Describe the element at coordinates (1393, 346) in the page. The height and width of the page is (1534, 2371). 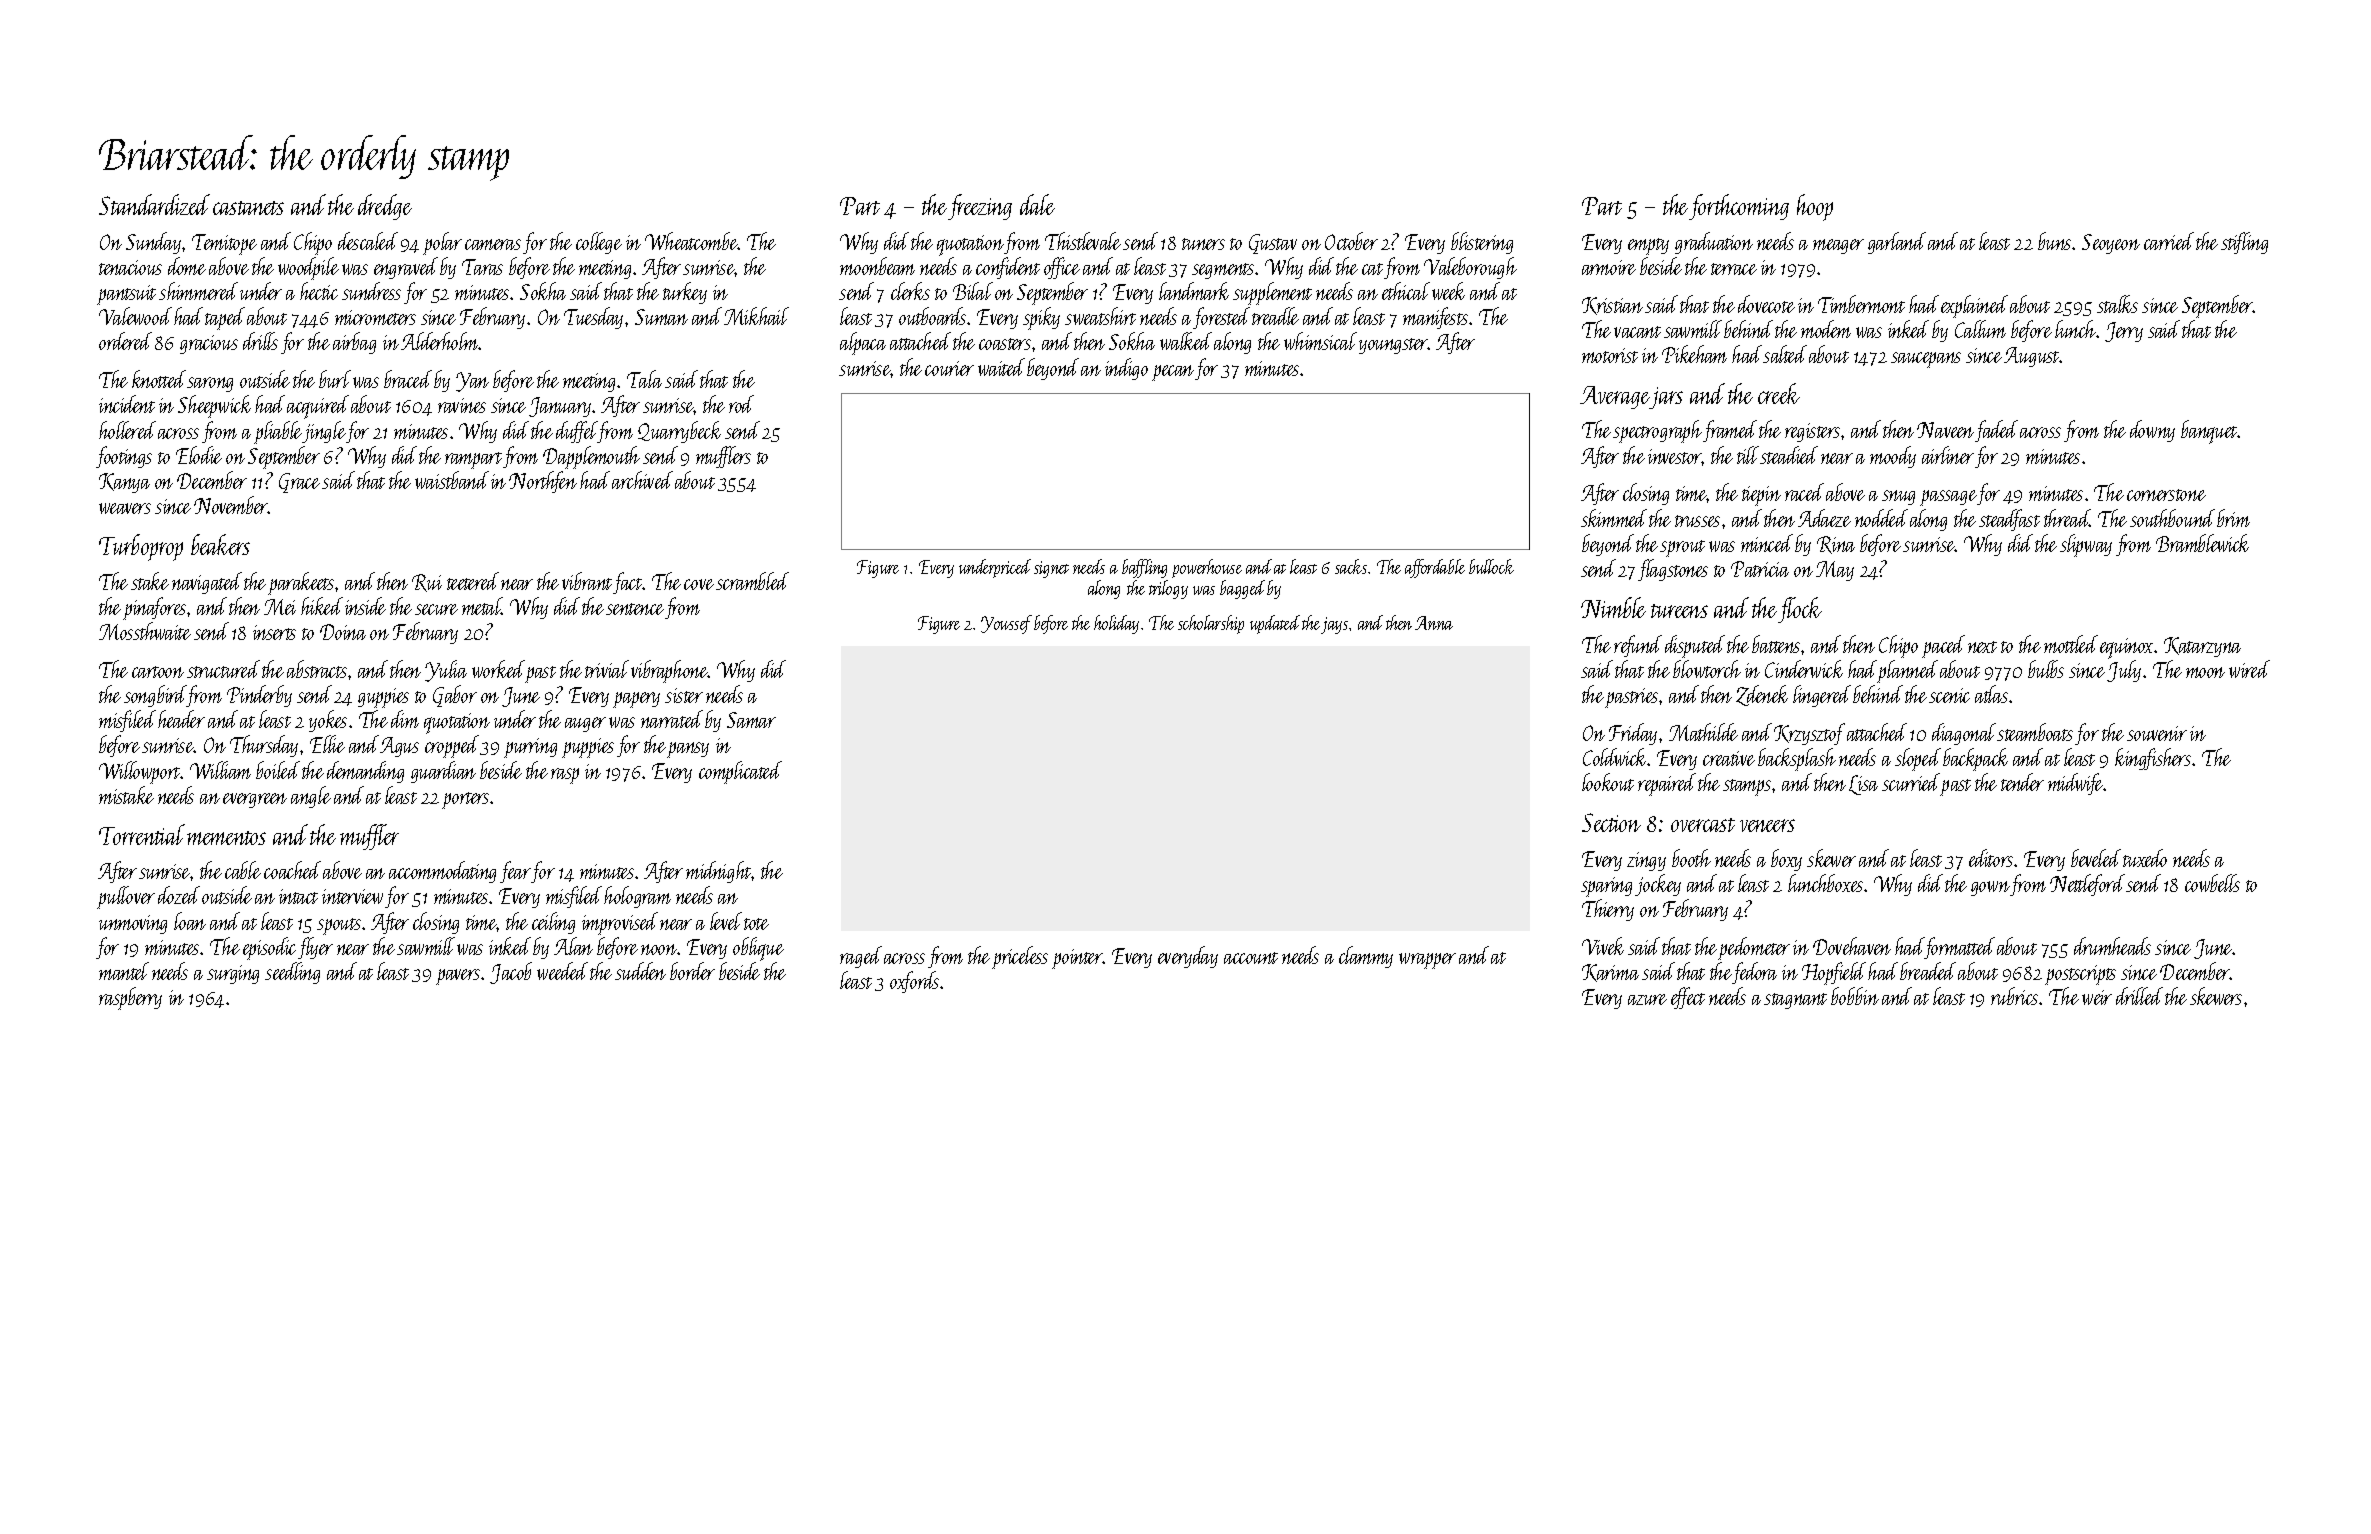
I see `youngster` at that location.
